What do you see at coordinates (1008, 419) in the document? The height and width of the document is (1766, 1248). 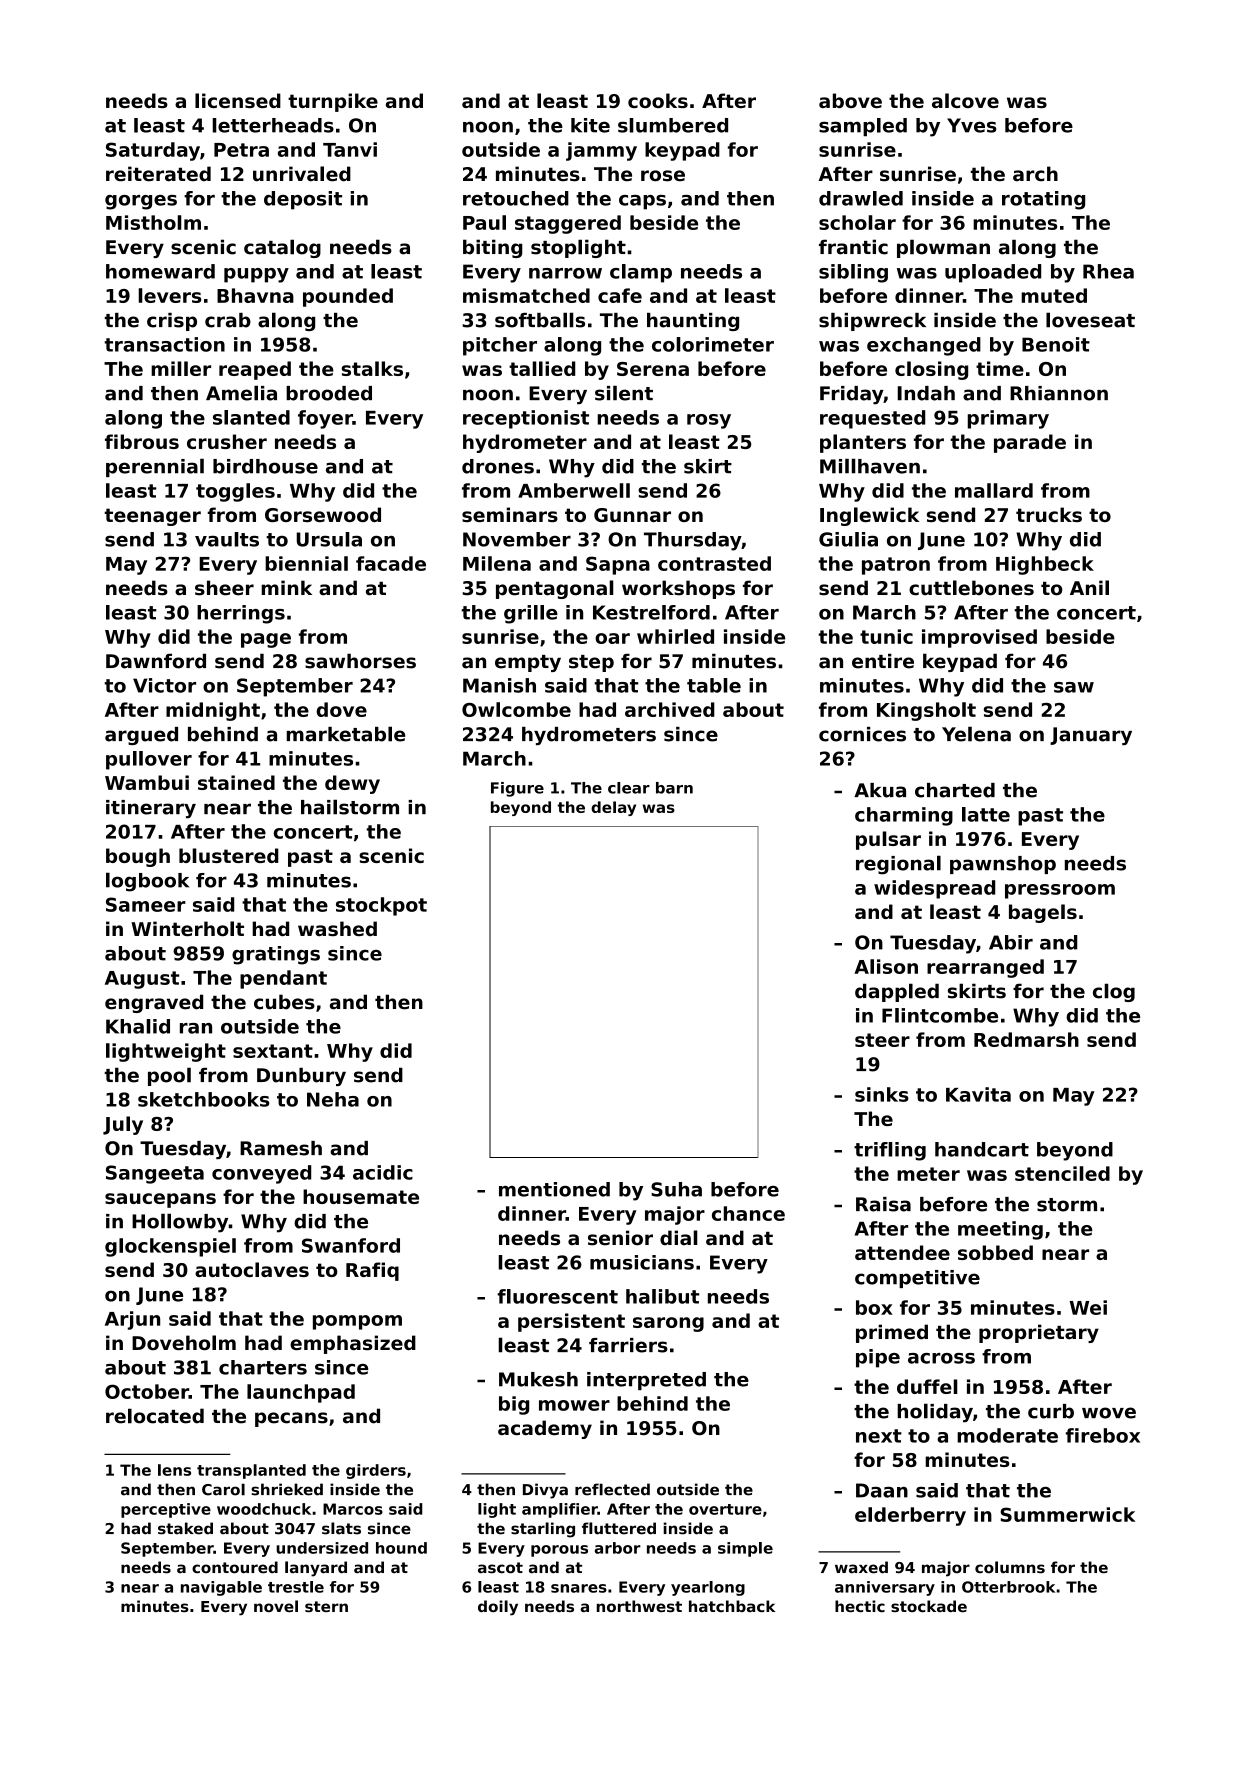 I see `primary` at bounding box center [1008, 419].
